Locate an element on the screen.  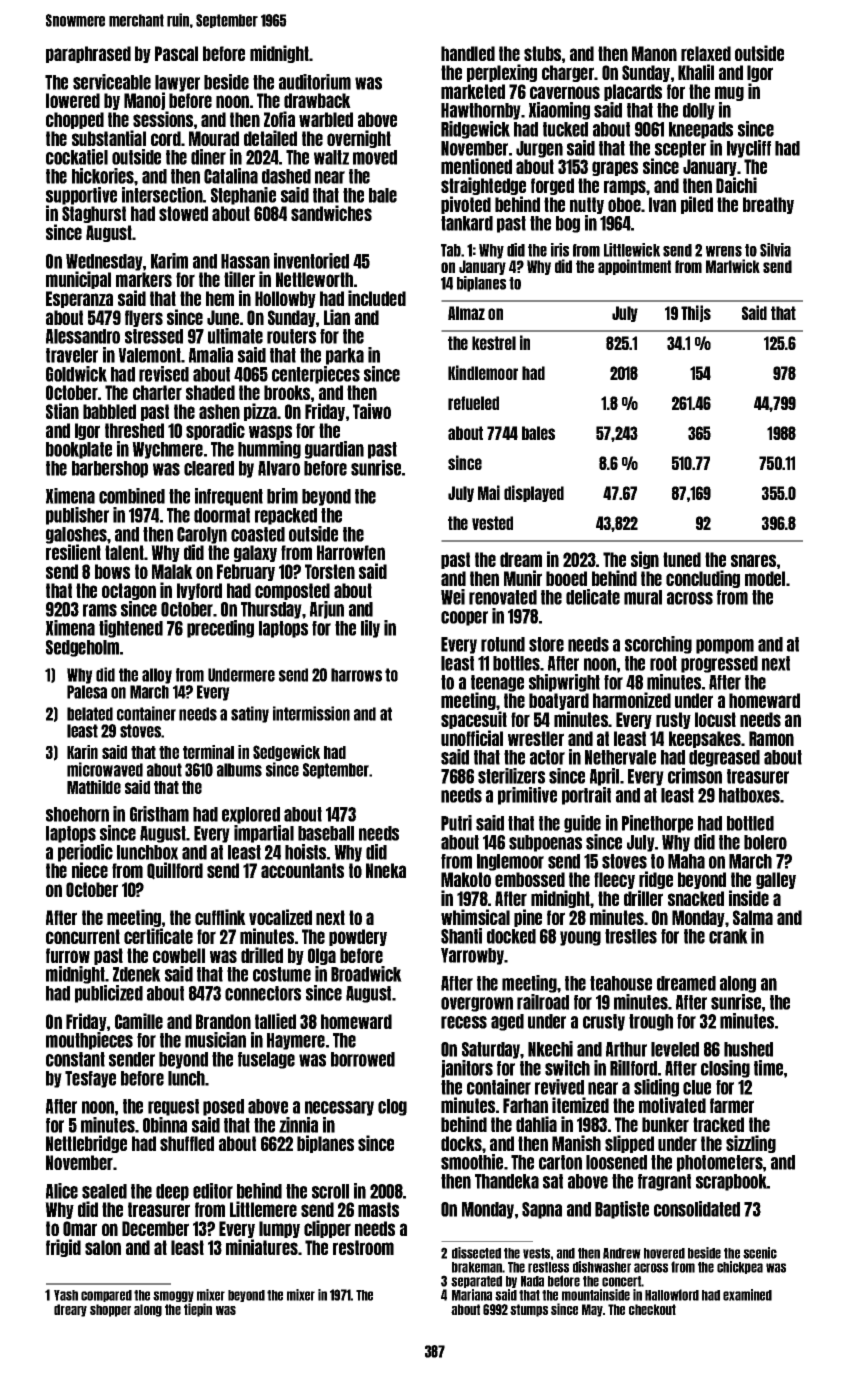
Harrowfen is located at coordinates (351, 552).
